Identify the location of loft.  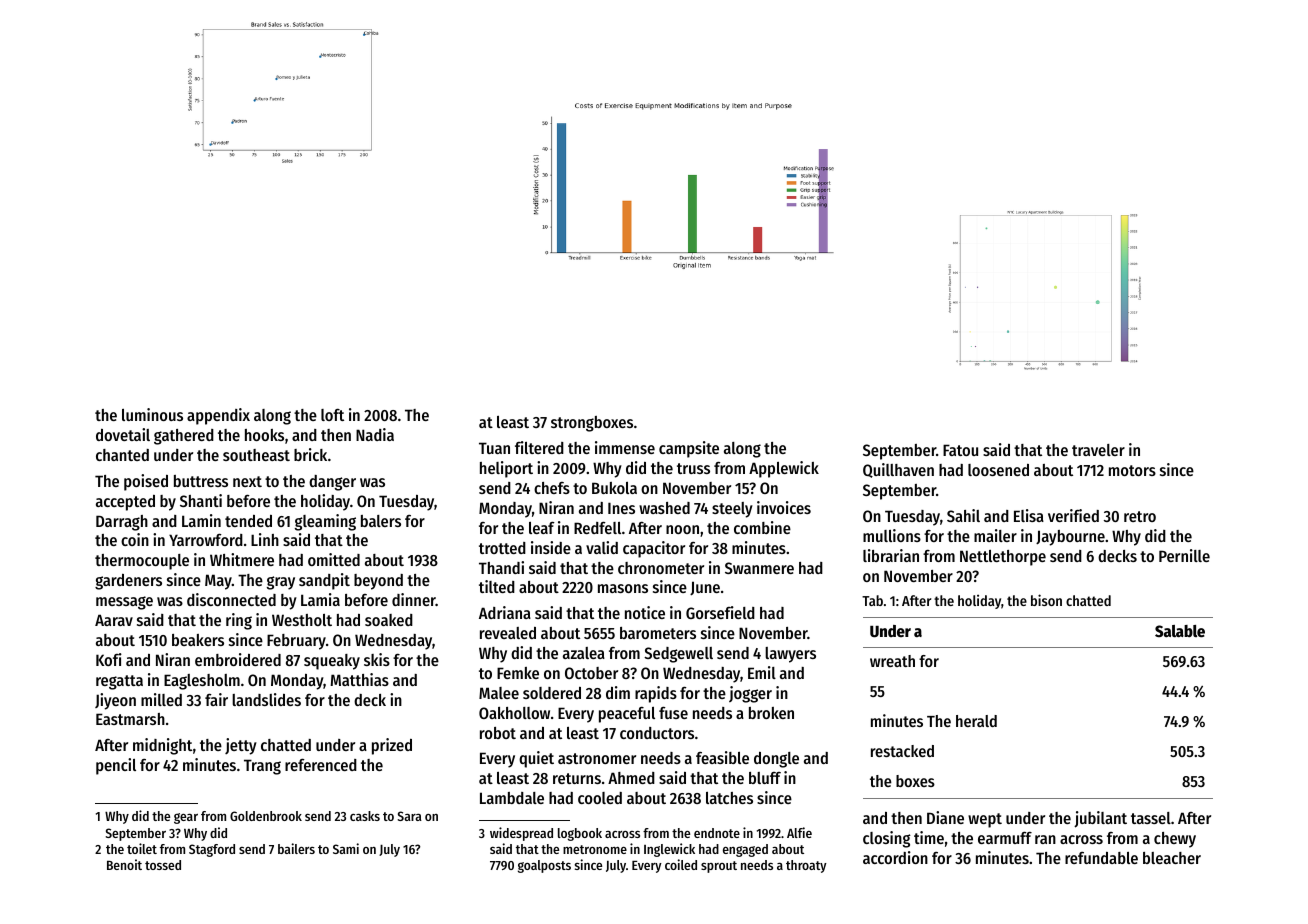
(332, 415).
